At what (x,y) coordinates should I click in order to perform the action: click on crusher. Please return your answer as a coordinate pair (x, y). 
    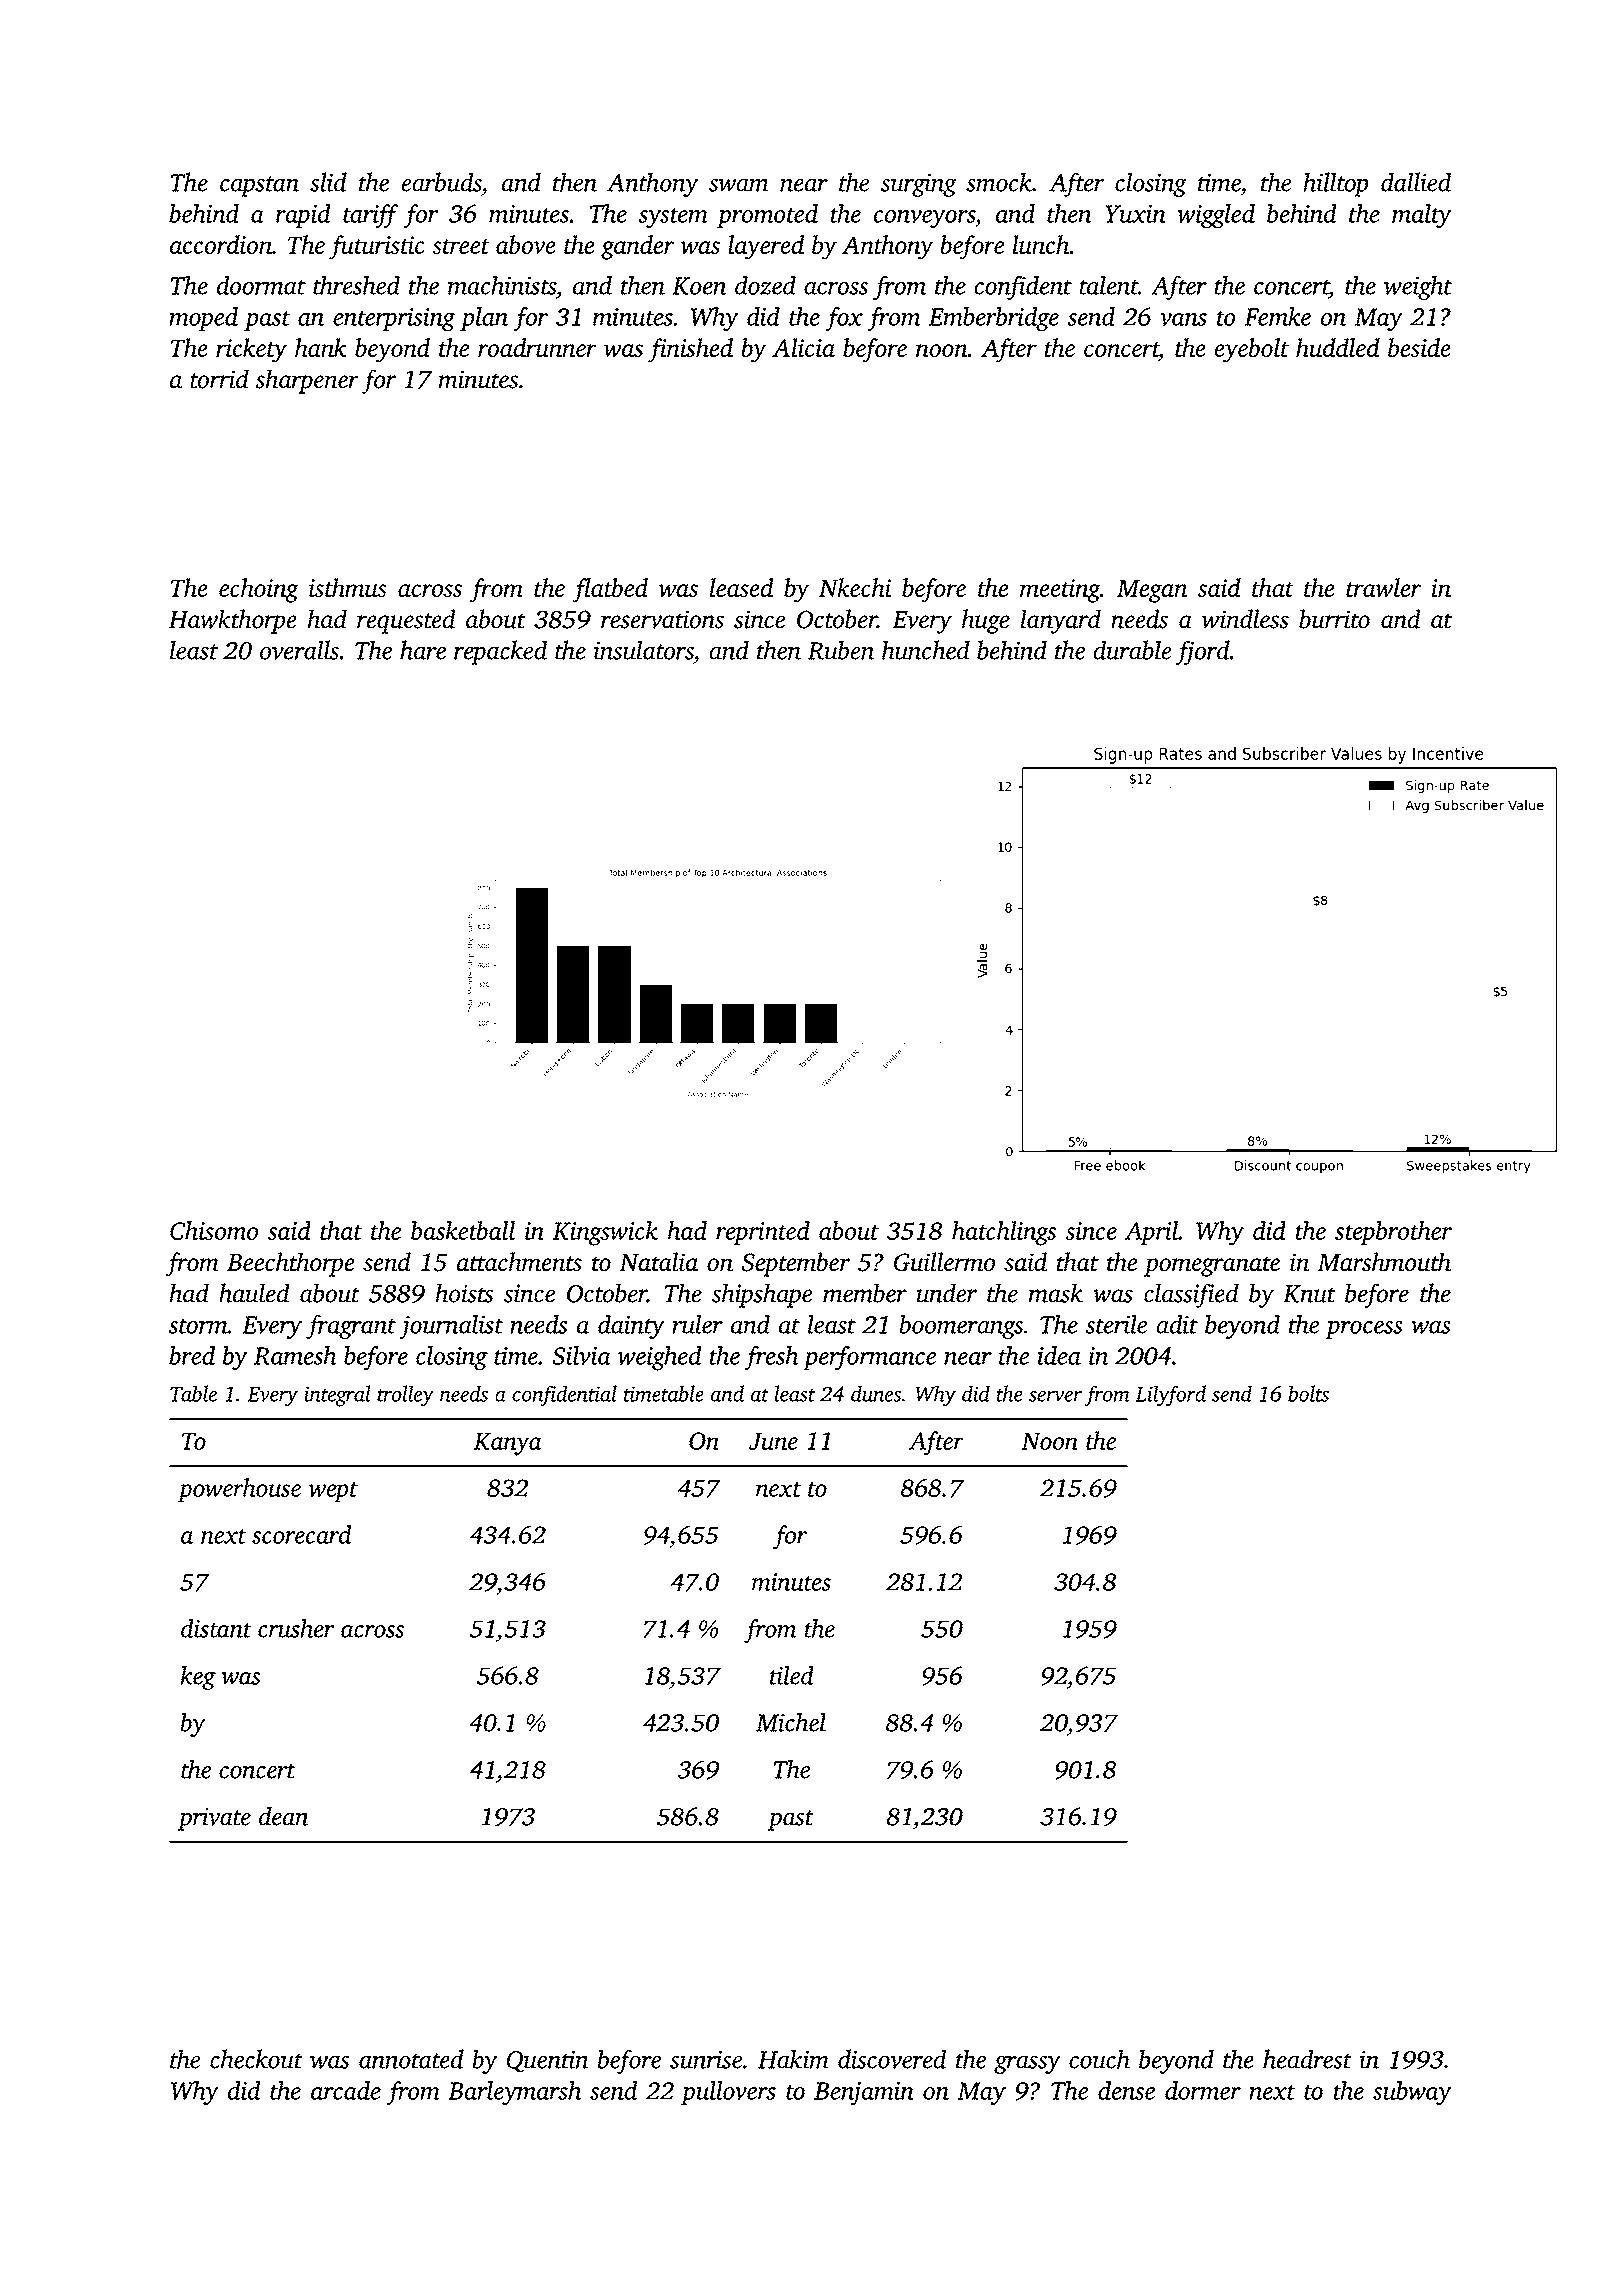
    Looking at the image, I should click on (296, 1628).
